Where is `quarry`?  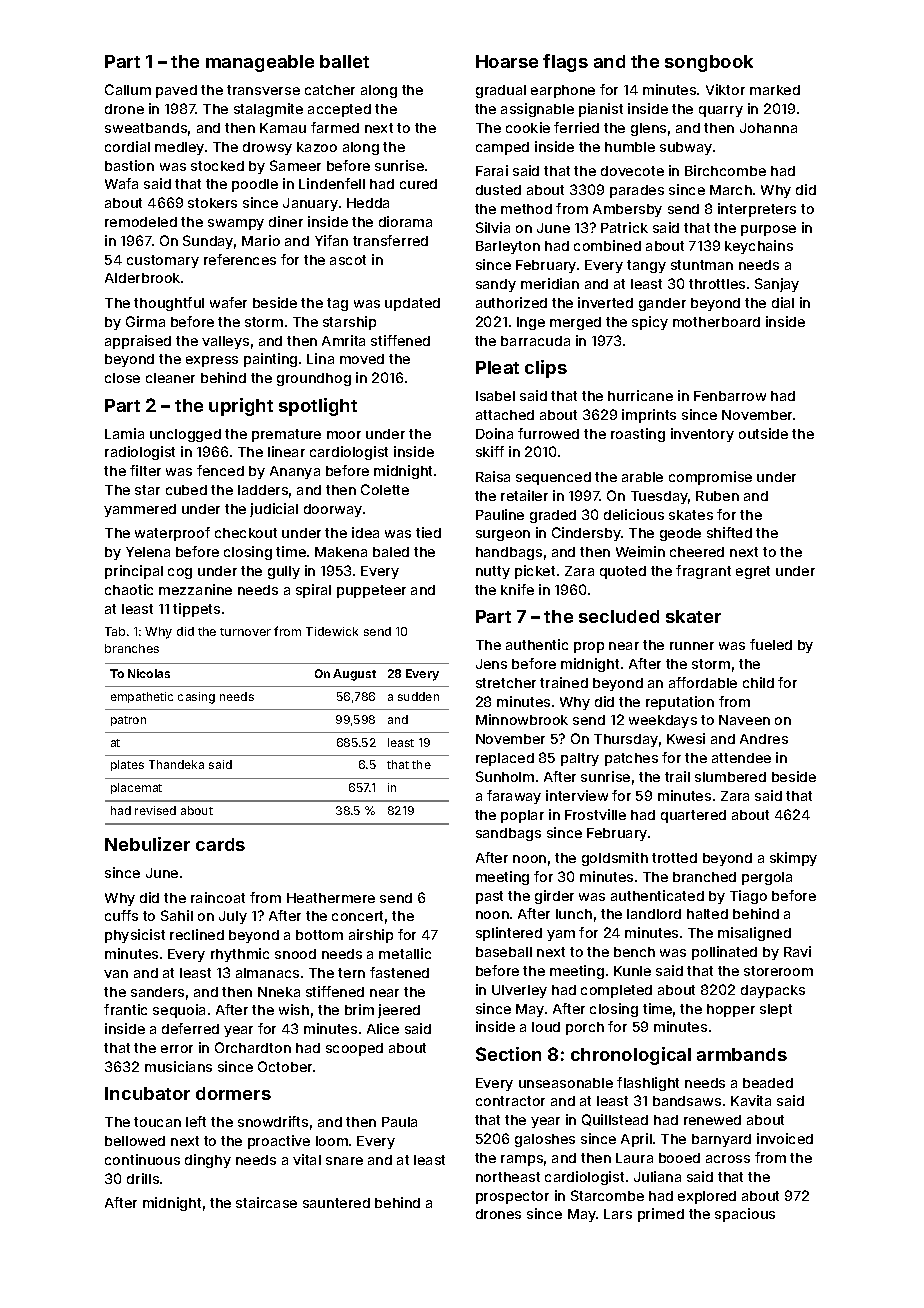 quarry is located at coordinates (721, 111).
